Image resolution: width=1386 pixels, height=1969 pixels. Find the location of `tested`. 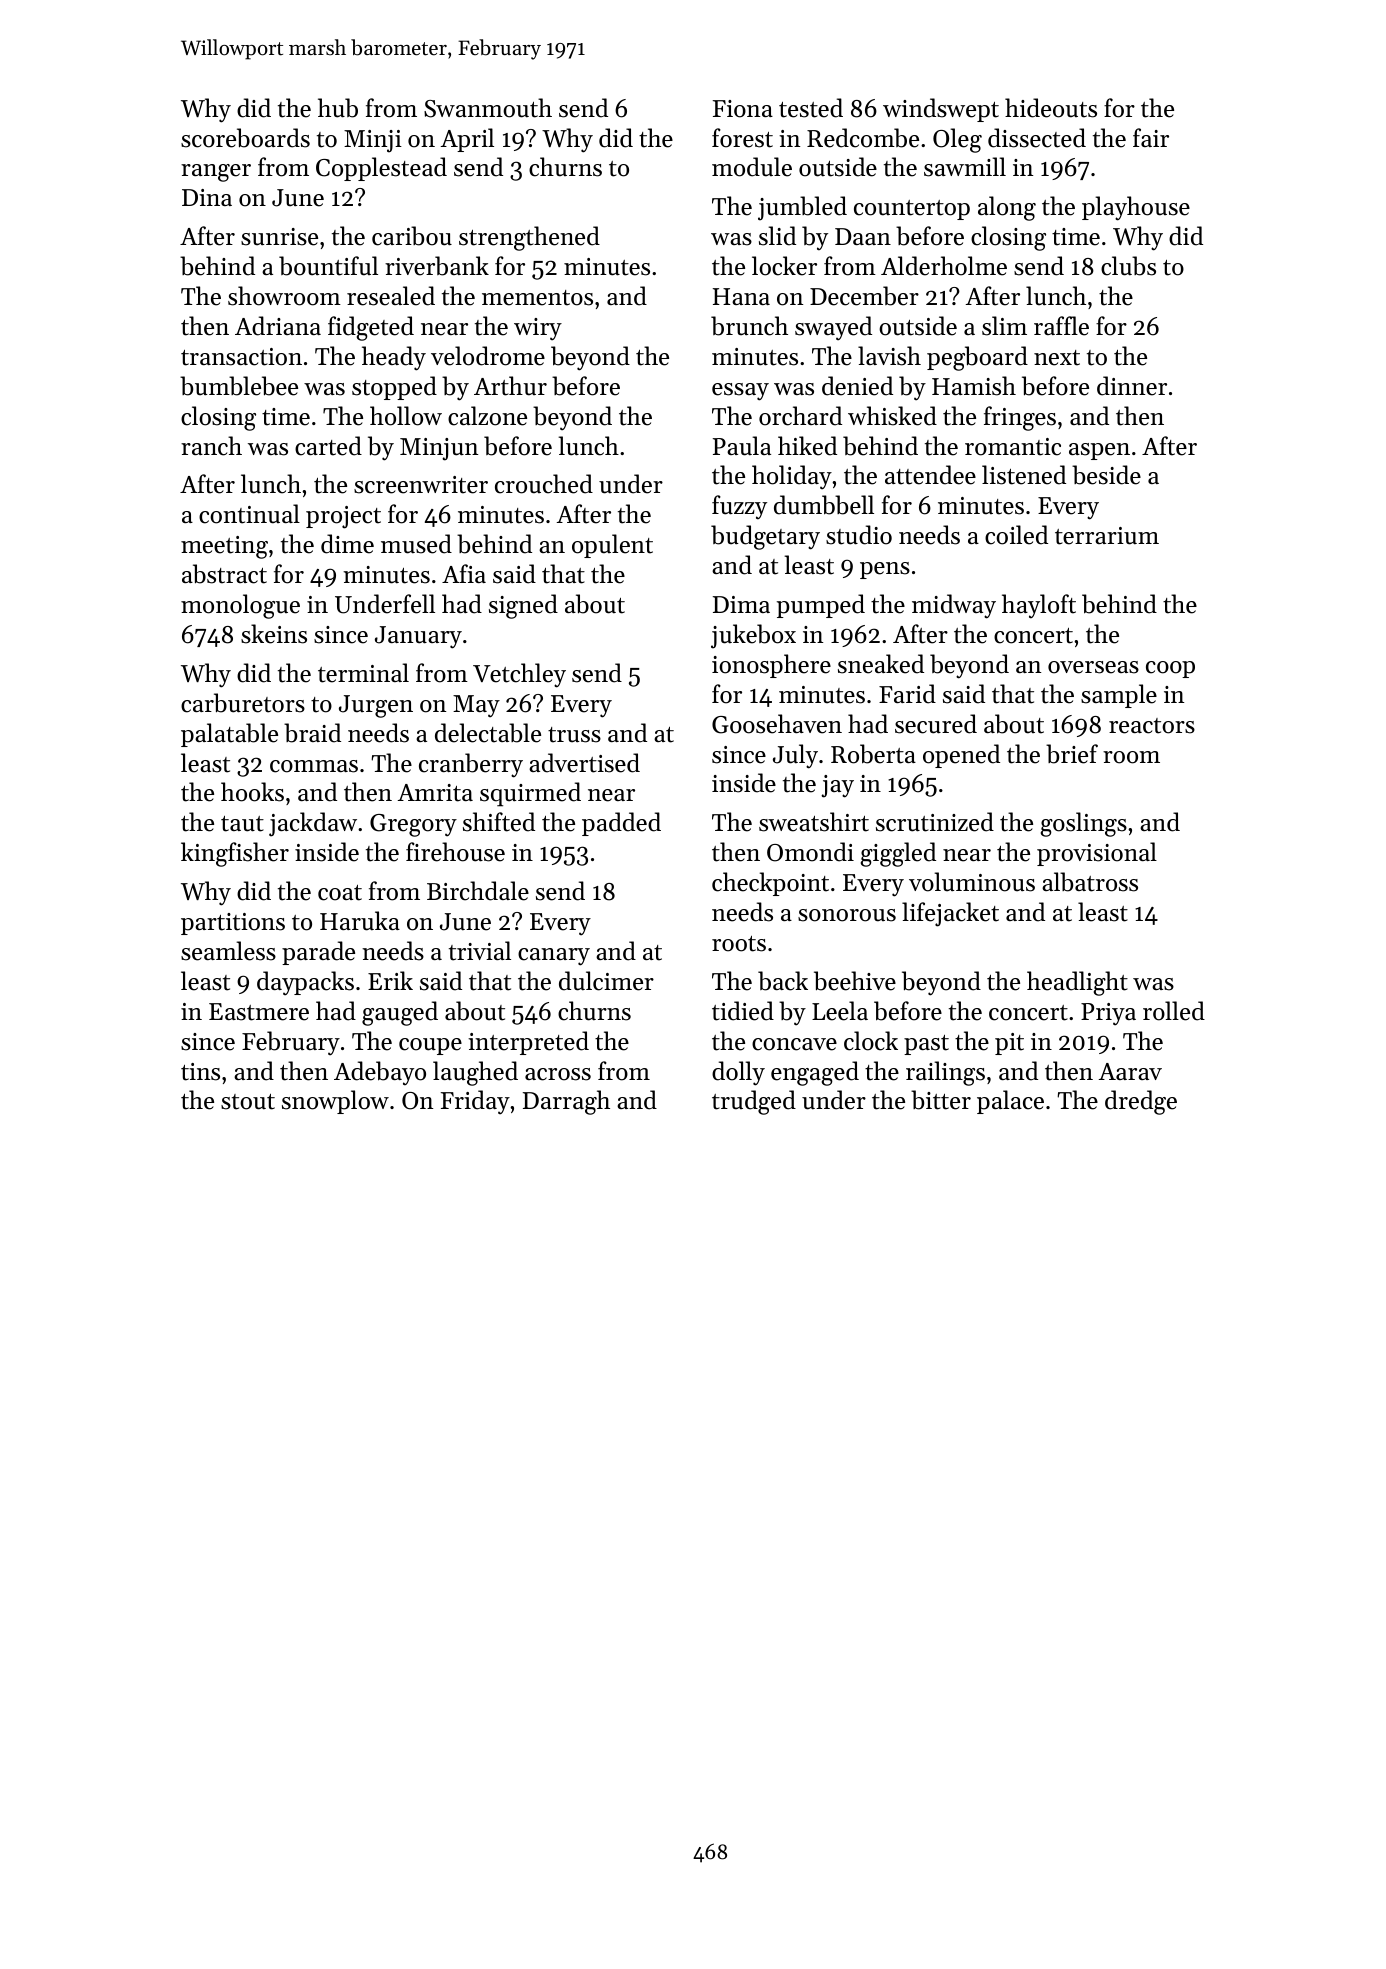

tested is located at coordinates (811, 108).
